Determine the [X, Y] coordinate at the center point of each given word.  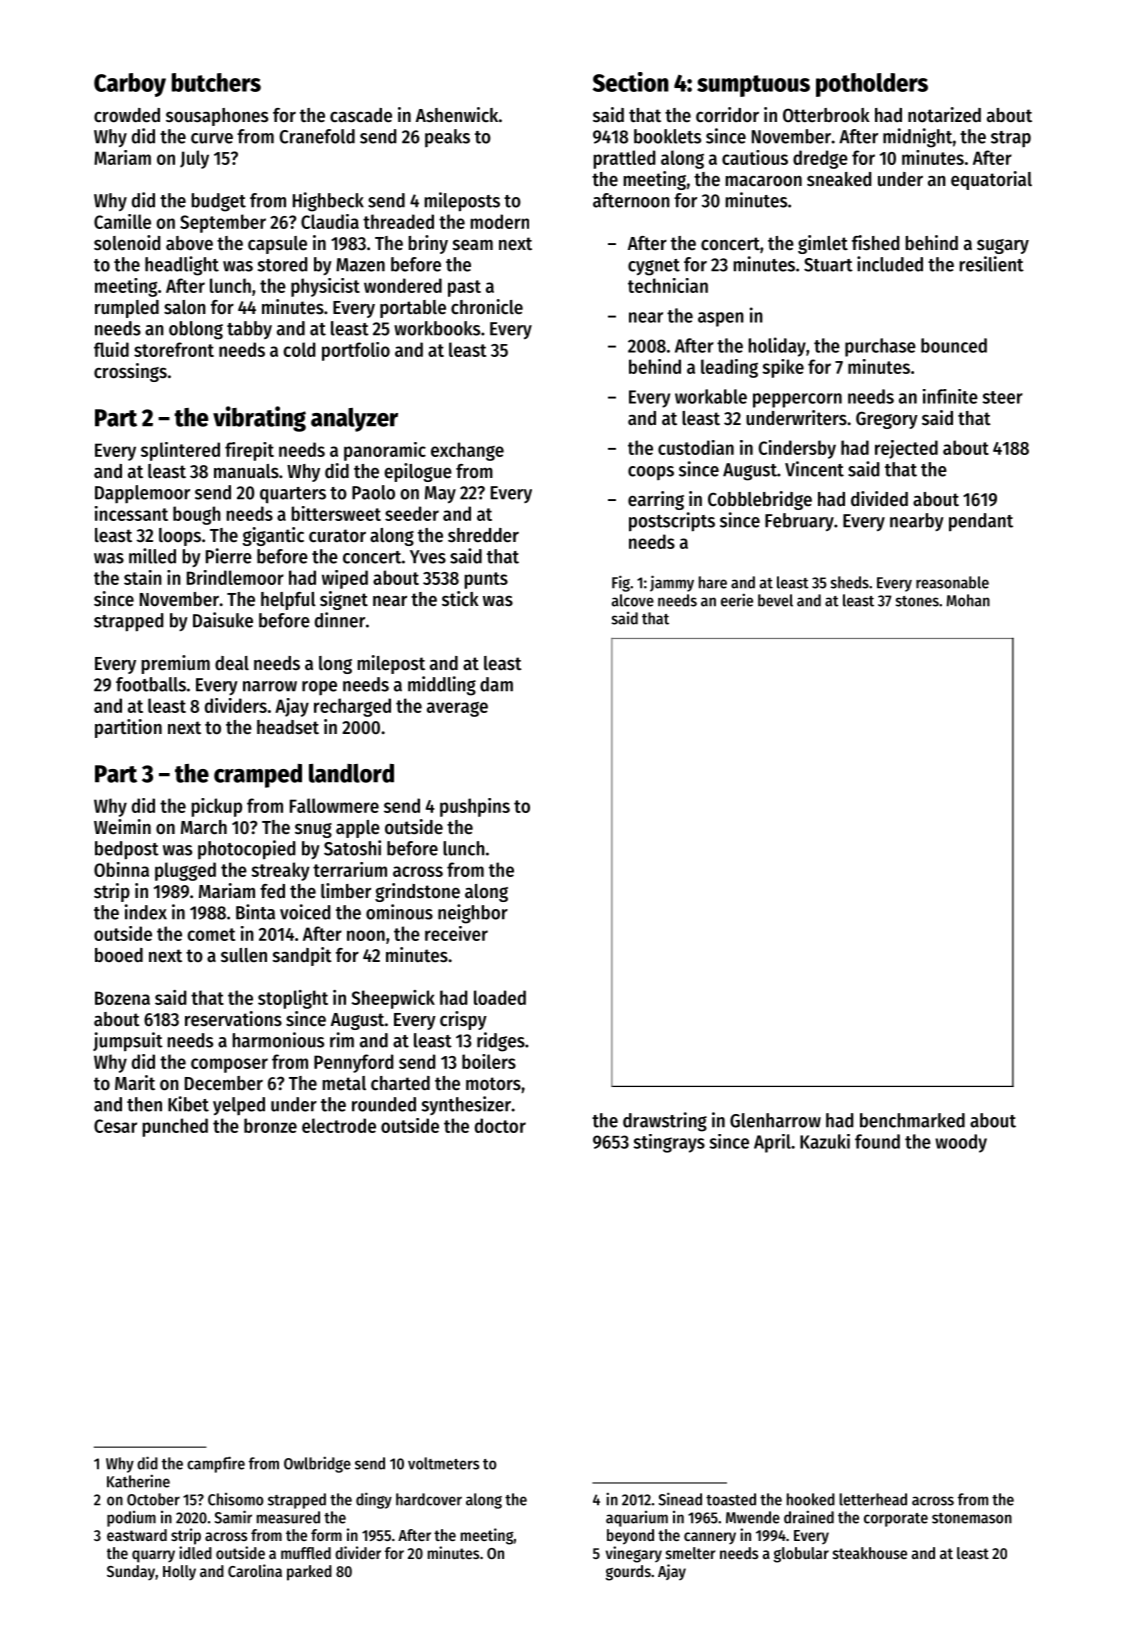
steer [1002, 397]
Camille [122, 221]
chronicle [487, 307]
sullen [244, 955]
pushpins [475, 807]
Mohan [968, 600]
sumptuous [753, 86]
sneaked [839, 179]
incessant [131, 513]
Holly [179, 1573]
